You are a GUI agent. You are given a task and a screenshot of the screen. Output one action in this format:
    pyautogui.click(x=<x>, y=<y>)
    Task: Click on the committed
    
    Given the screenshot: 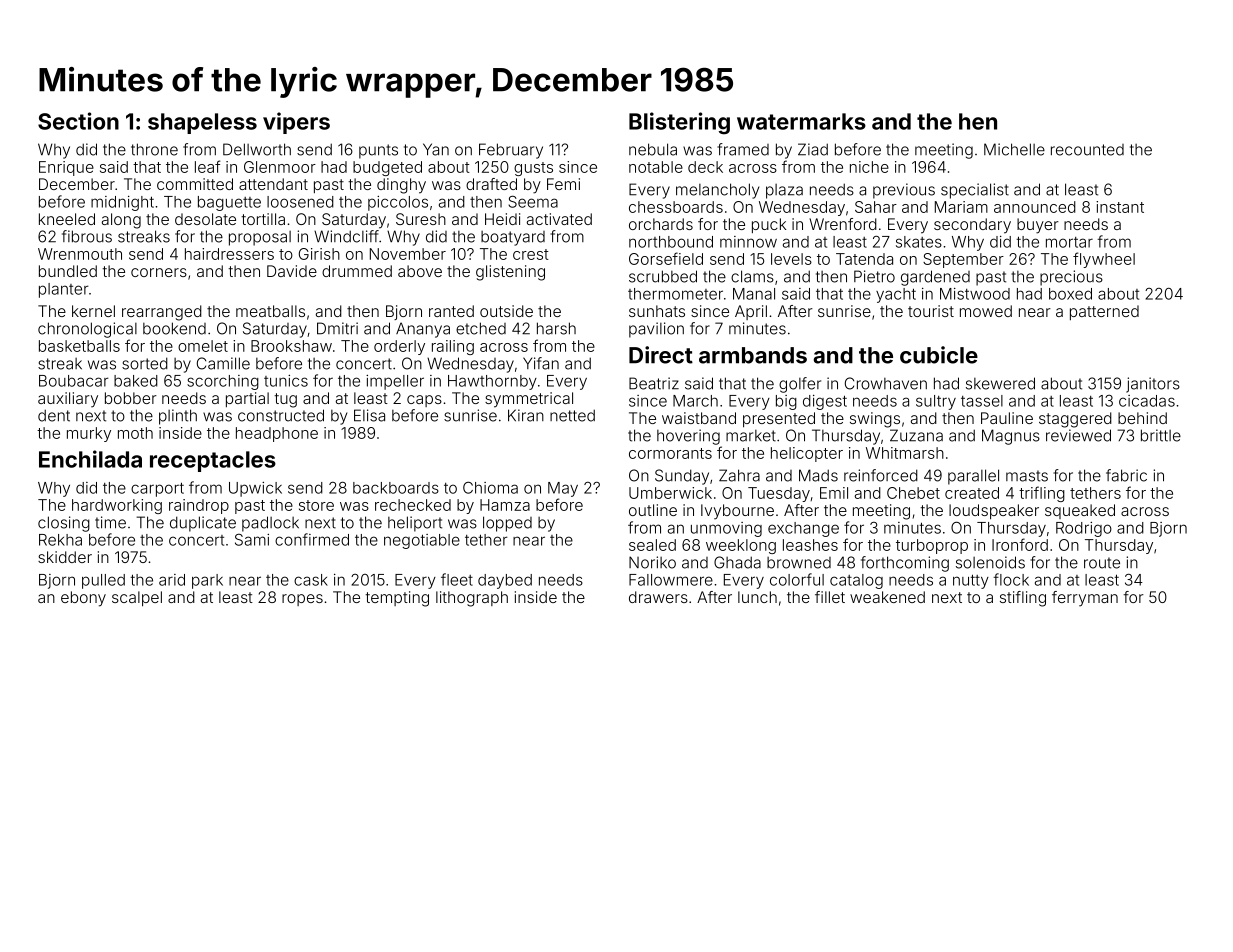 What is the action you would take?
    pyautogui.click(x=195, y=184)
